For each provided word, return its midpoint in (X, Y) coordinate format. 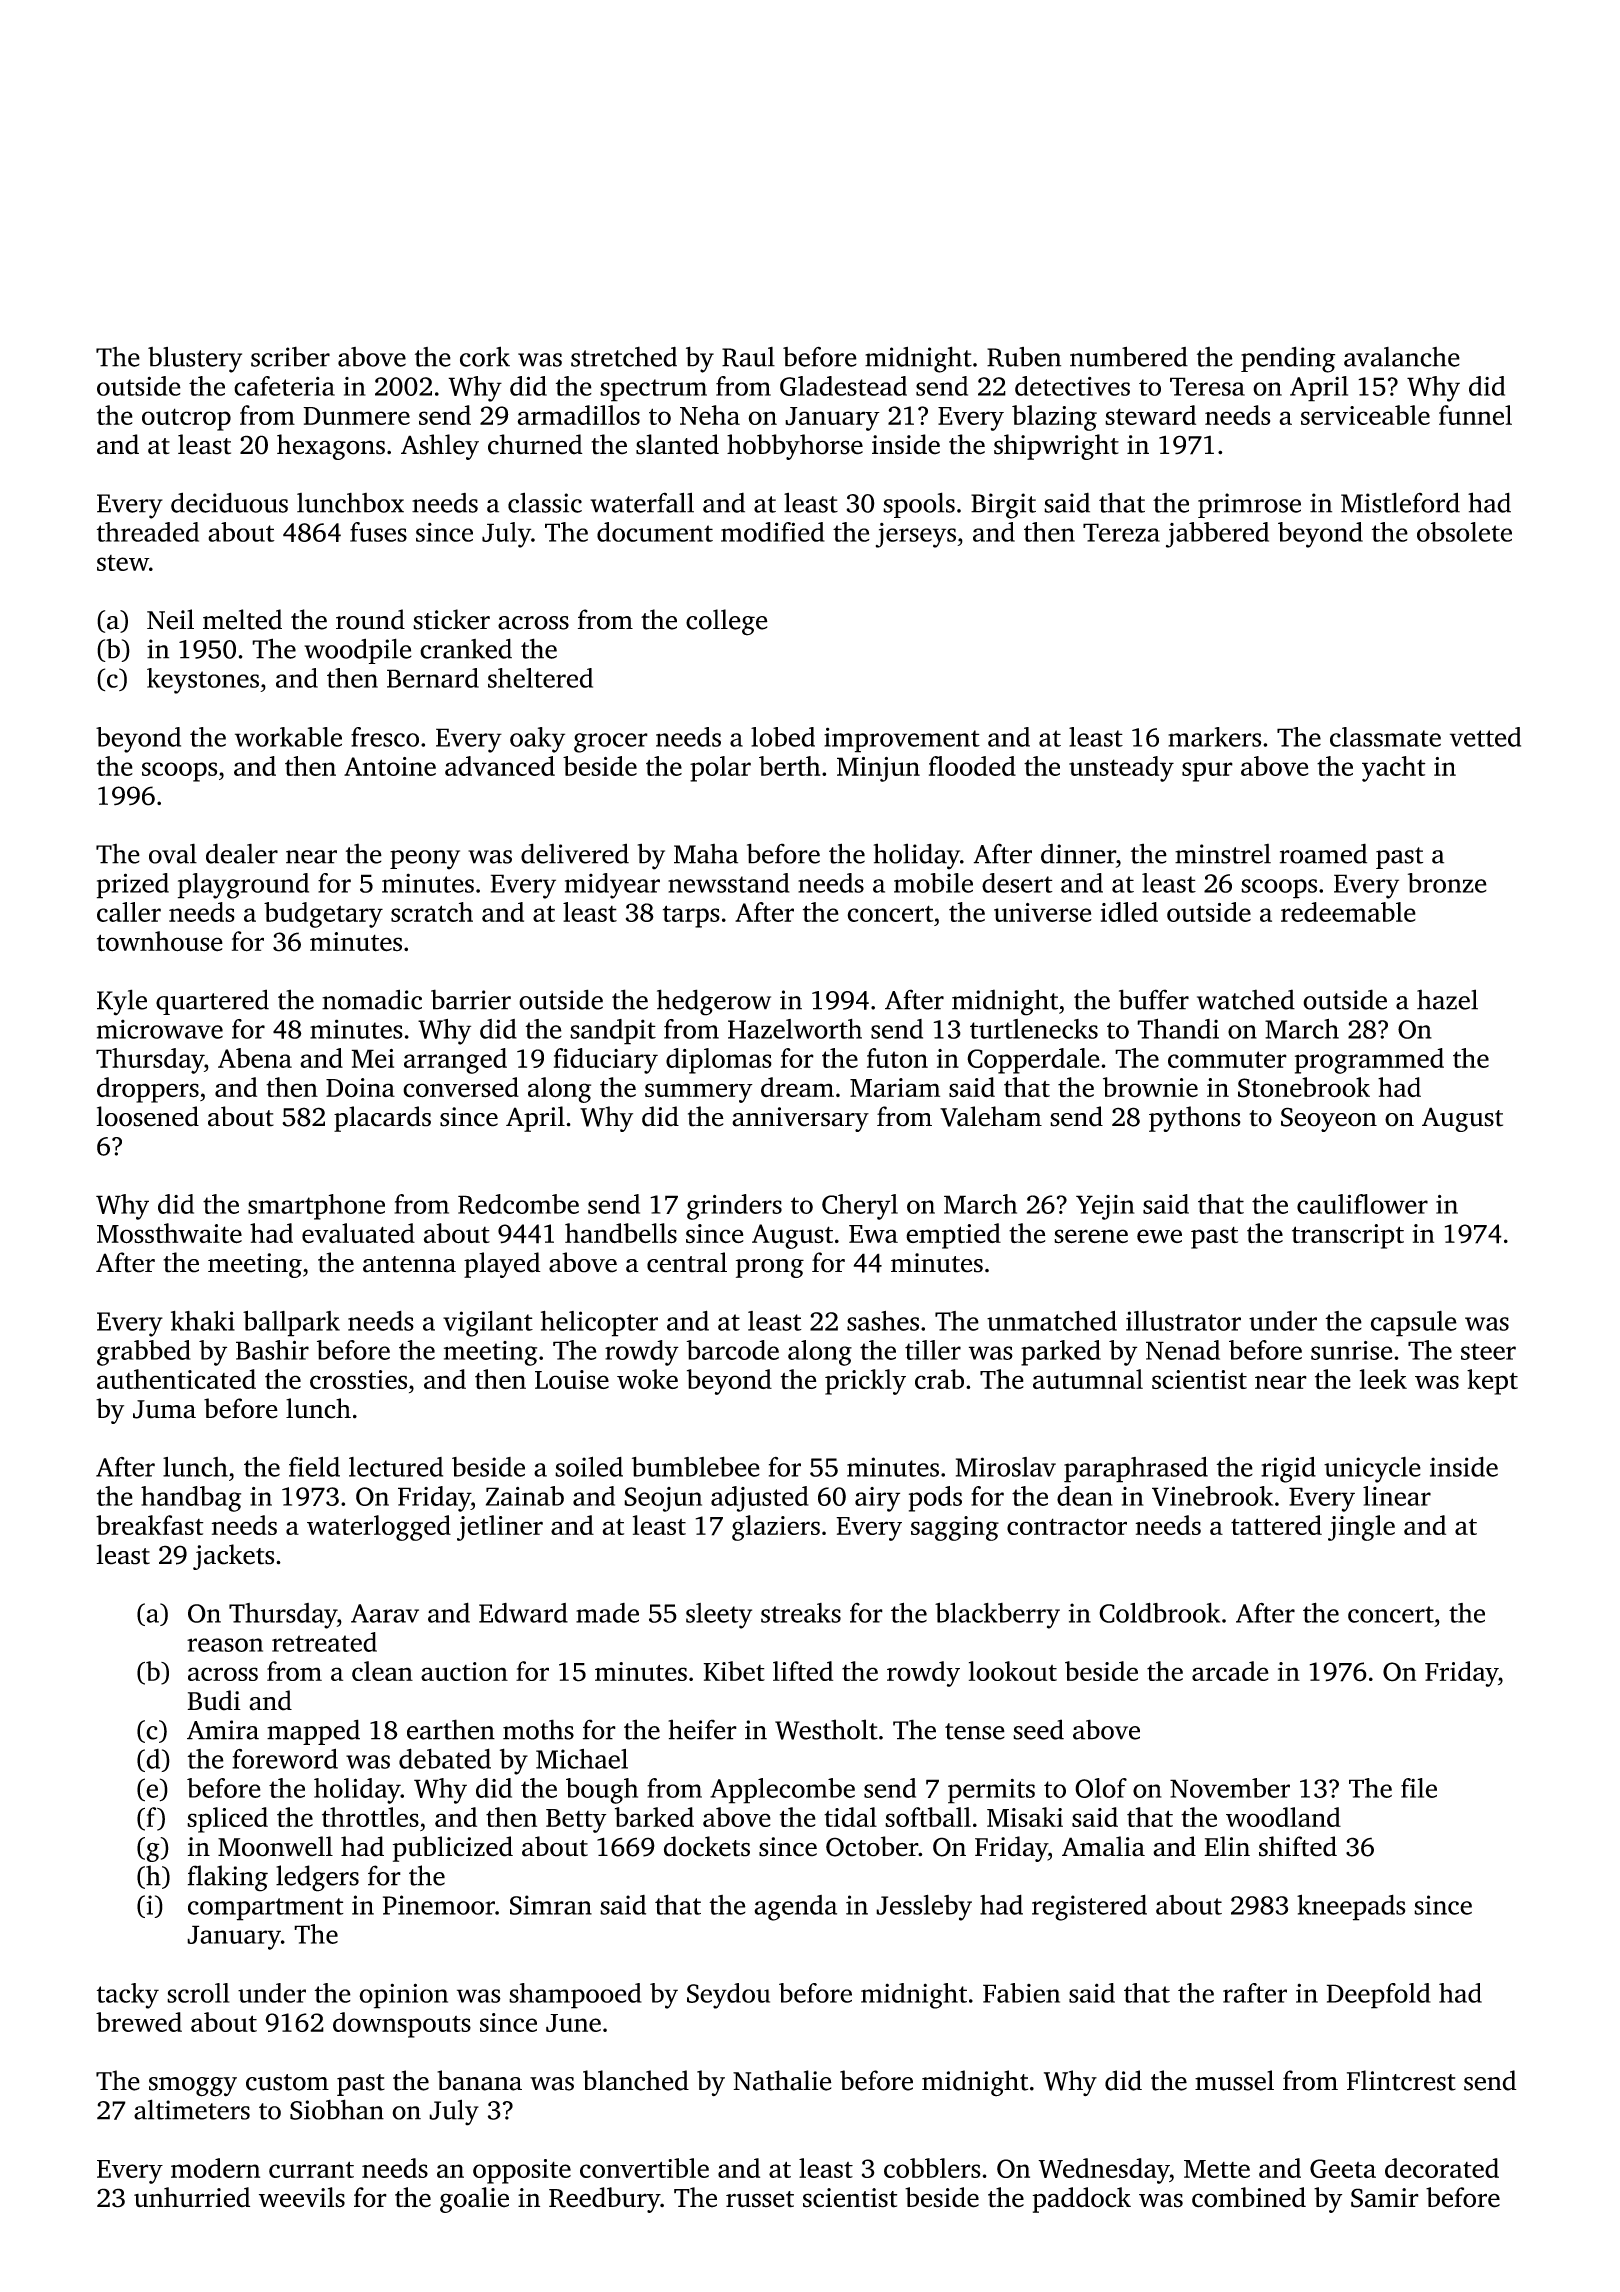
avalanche (1402, 357)
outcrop (186, 419)
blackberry (997, 1615)
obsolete (1464, 532)
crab (939, 1379)
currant (311, 2169)
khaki (203, 1320)
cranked (466, 648)
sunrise (1352, 1350)
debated (445, 1758)
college (727, 622)
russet (760, 2199)
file (1419, 1788)
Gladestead (843, 386)
